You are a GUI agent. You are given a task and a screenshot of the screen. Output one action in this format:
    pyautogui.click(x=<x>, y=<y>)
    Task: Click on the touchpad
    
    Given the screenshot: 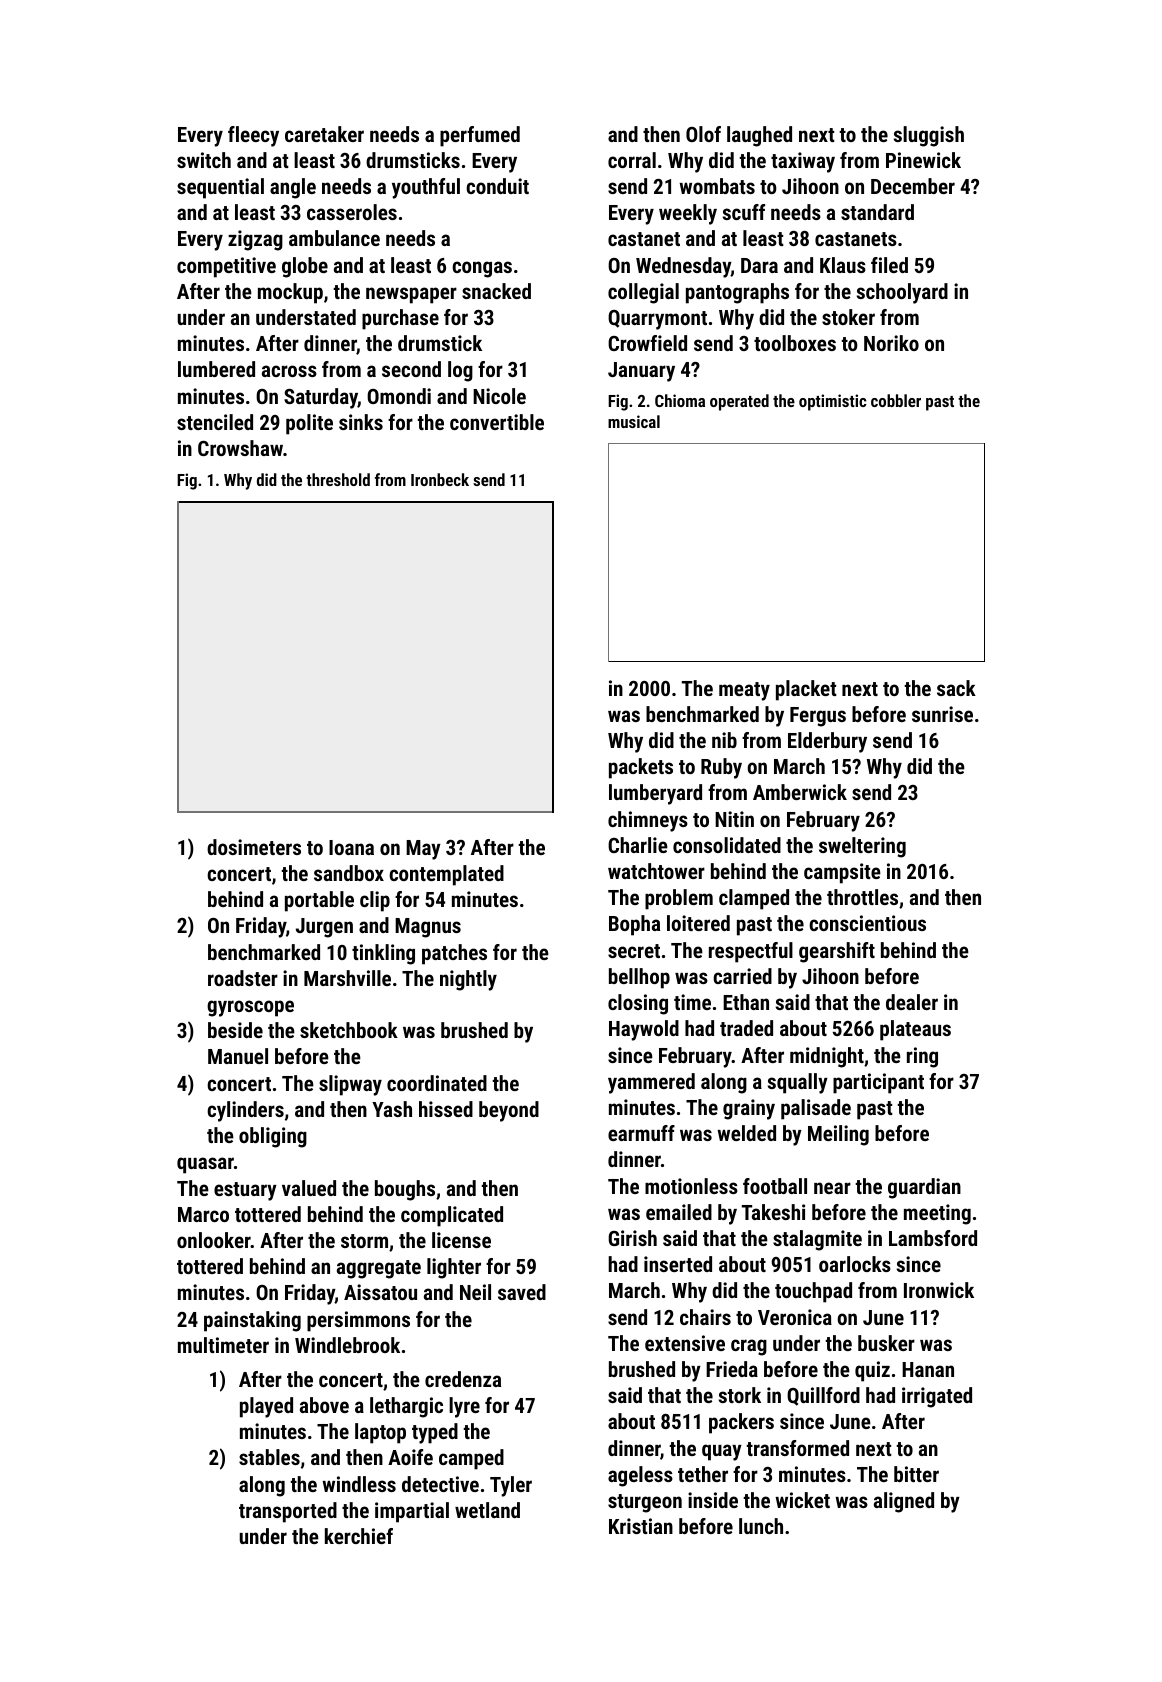 What is the action you would take?
    pyautogui.click(x=813, y=1292)
